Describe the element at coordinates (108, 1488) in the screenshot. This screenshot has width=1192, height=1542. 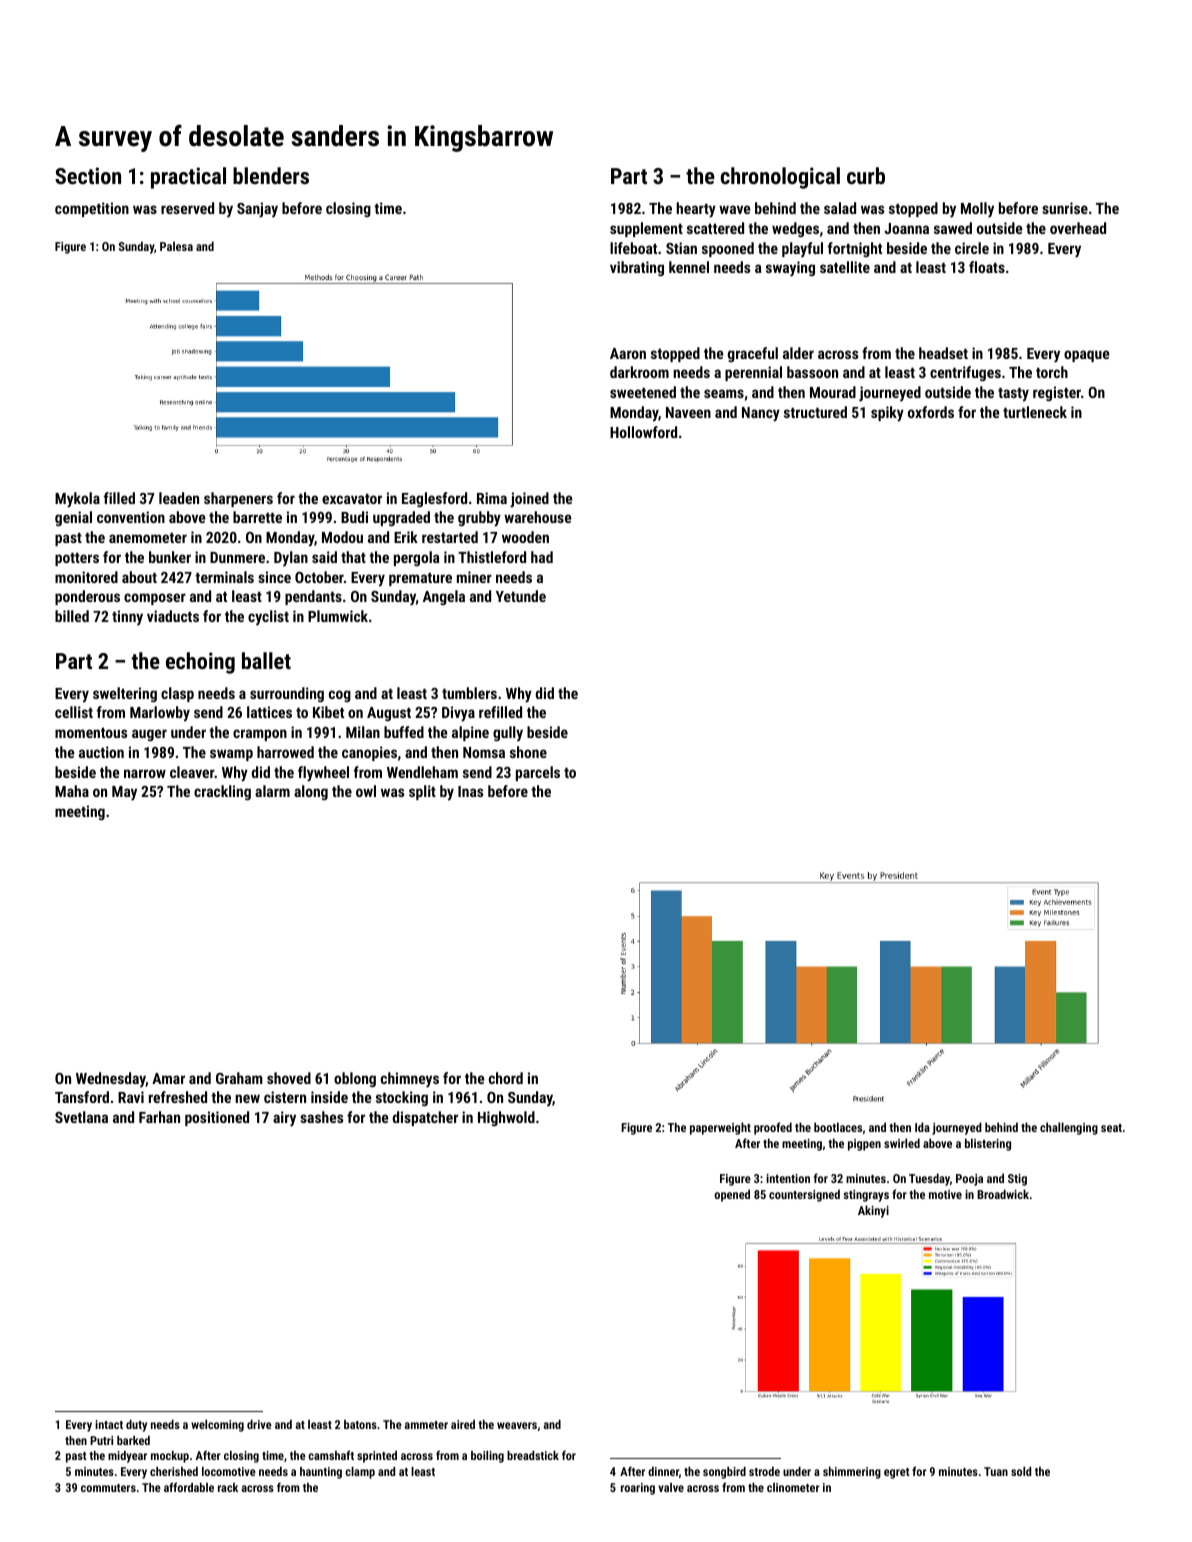
I see `commuters` at that location.
